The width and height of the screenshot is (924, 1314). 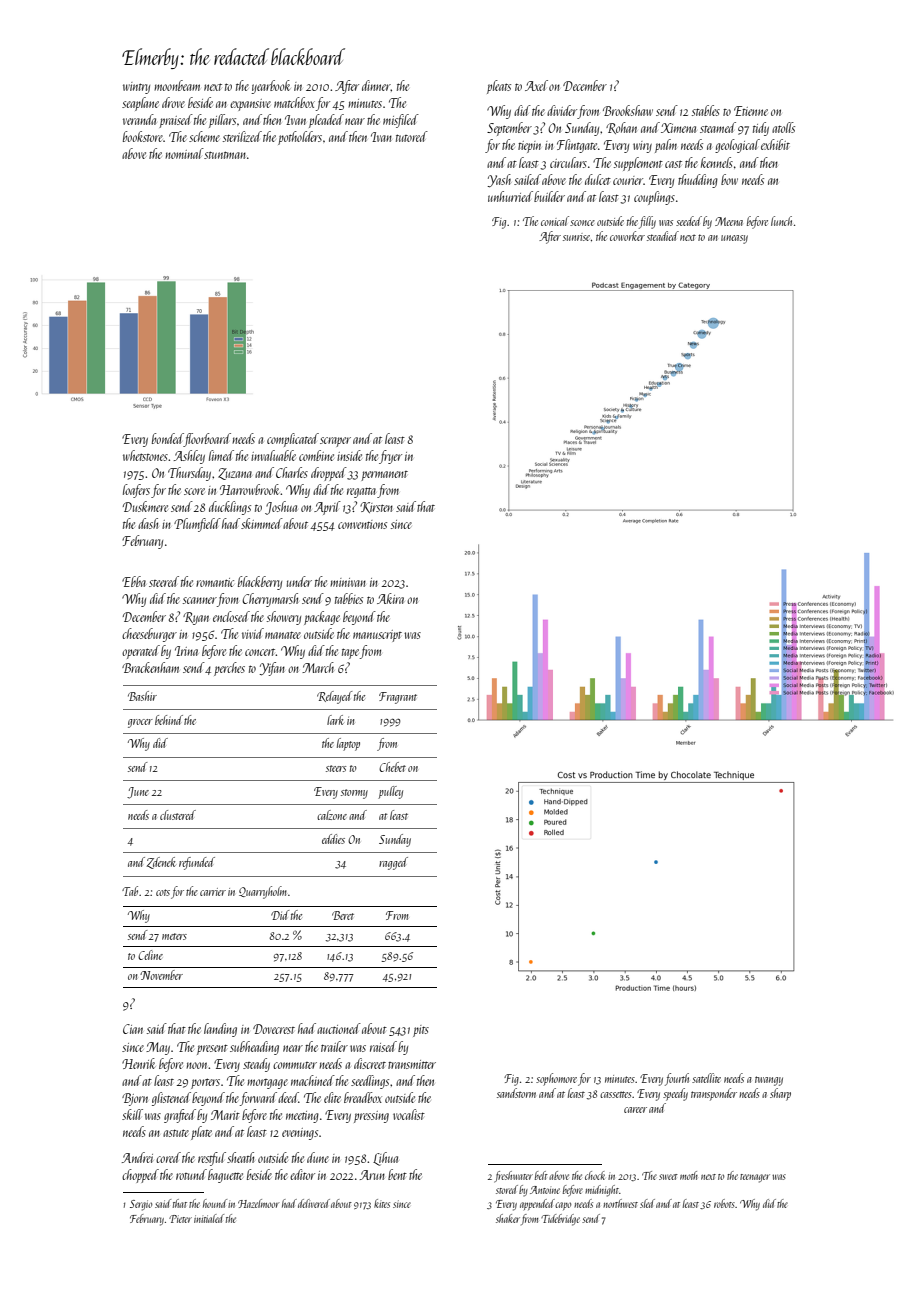 What do you see at coordinates (769, 1081) in the screenshot?
I see `twangy` at bounding box center [769, 1081].
